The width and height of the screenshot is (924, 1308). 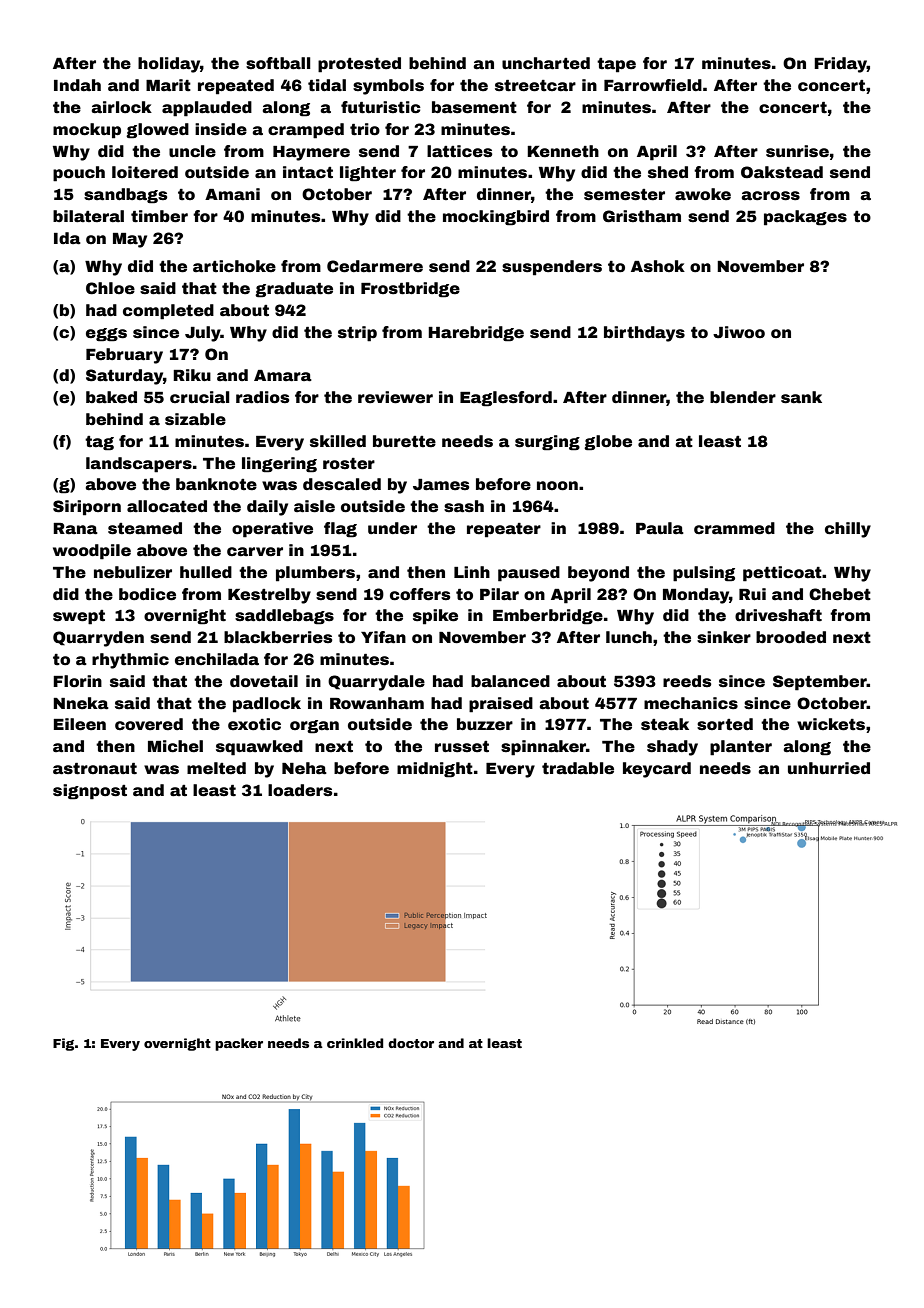 What do you see at coordinates (77, 85) in the screenshot?
I see `Indah` at bounding box center [77, 85].
